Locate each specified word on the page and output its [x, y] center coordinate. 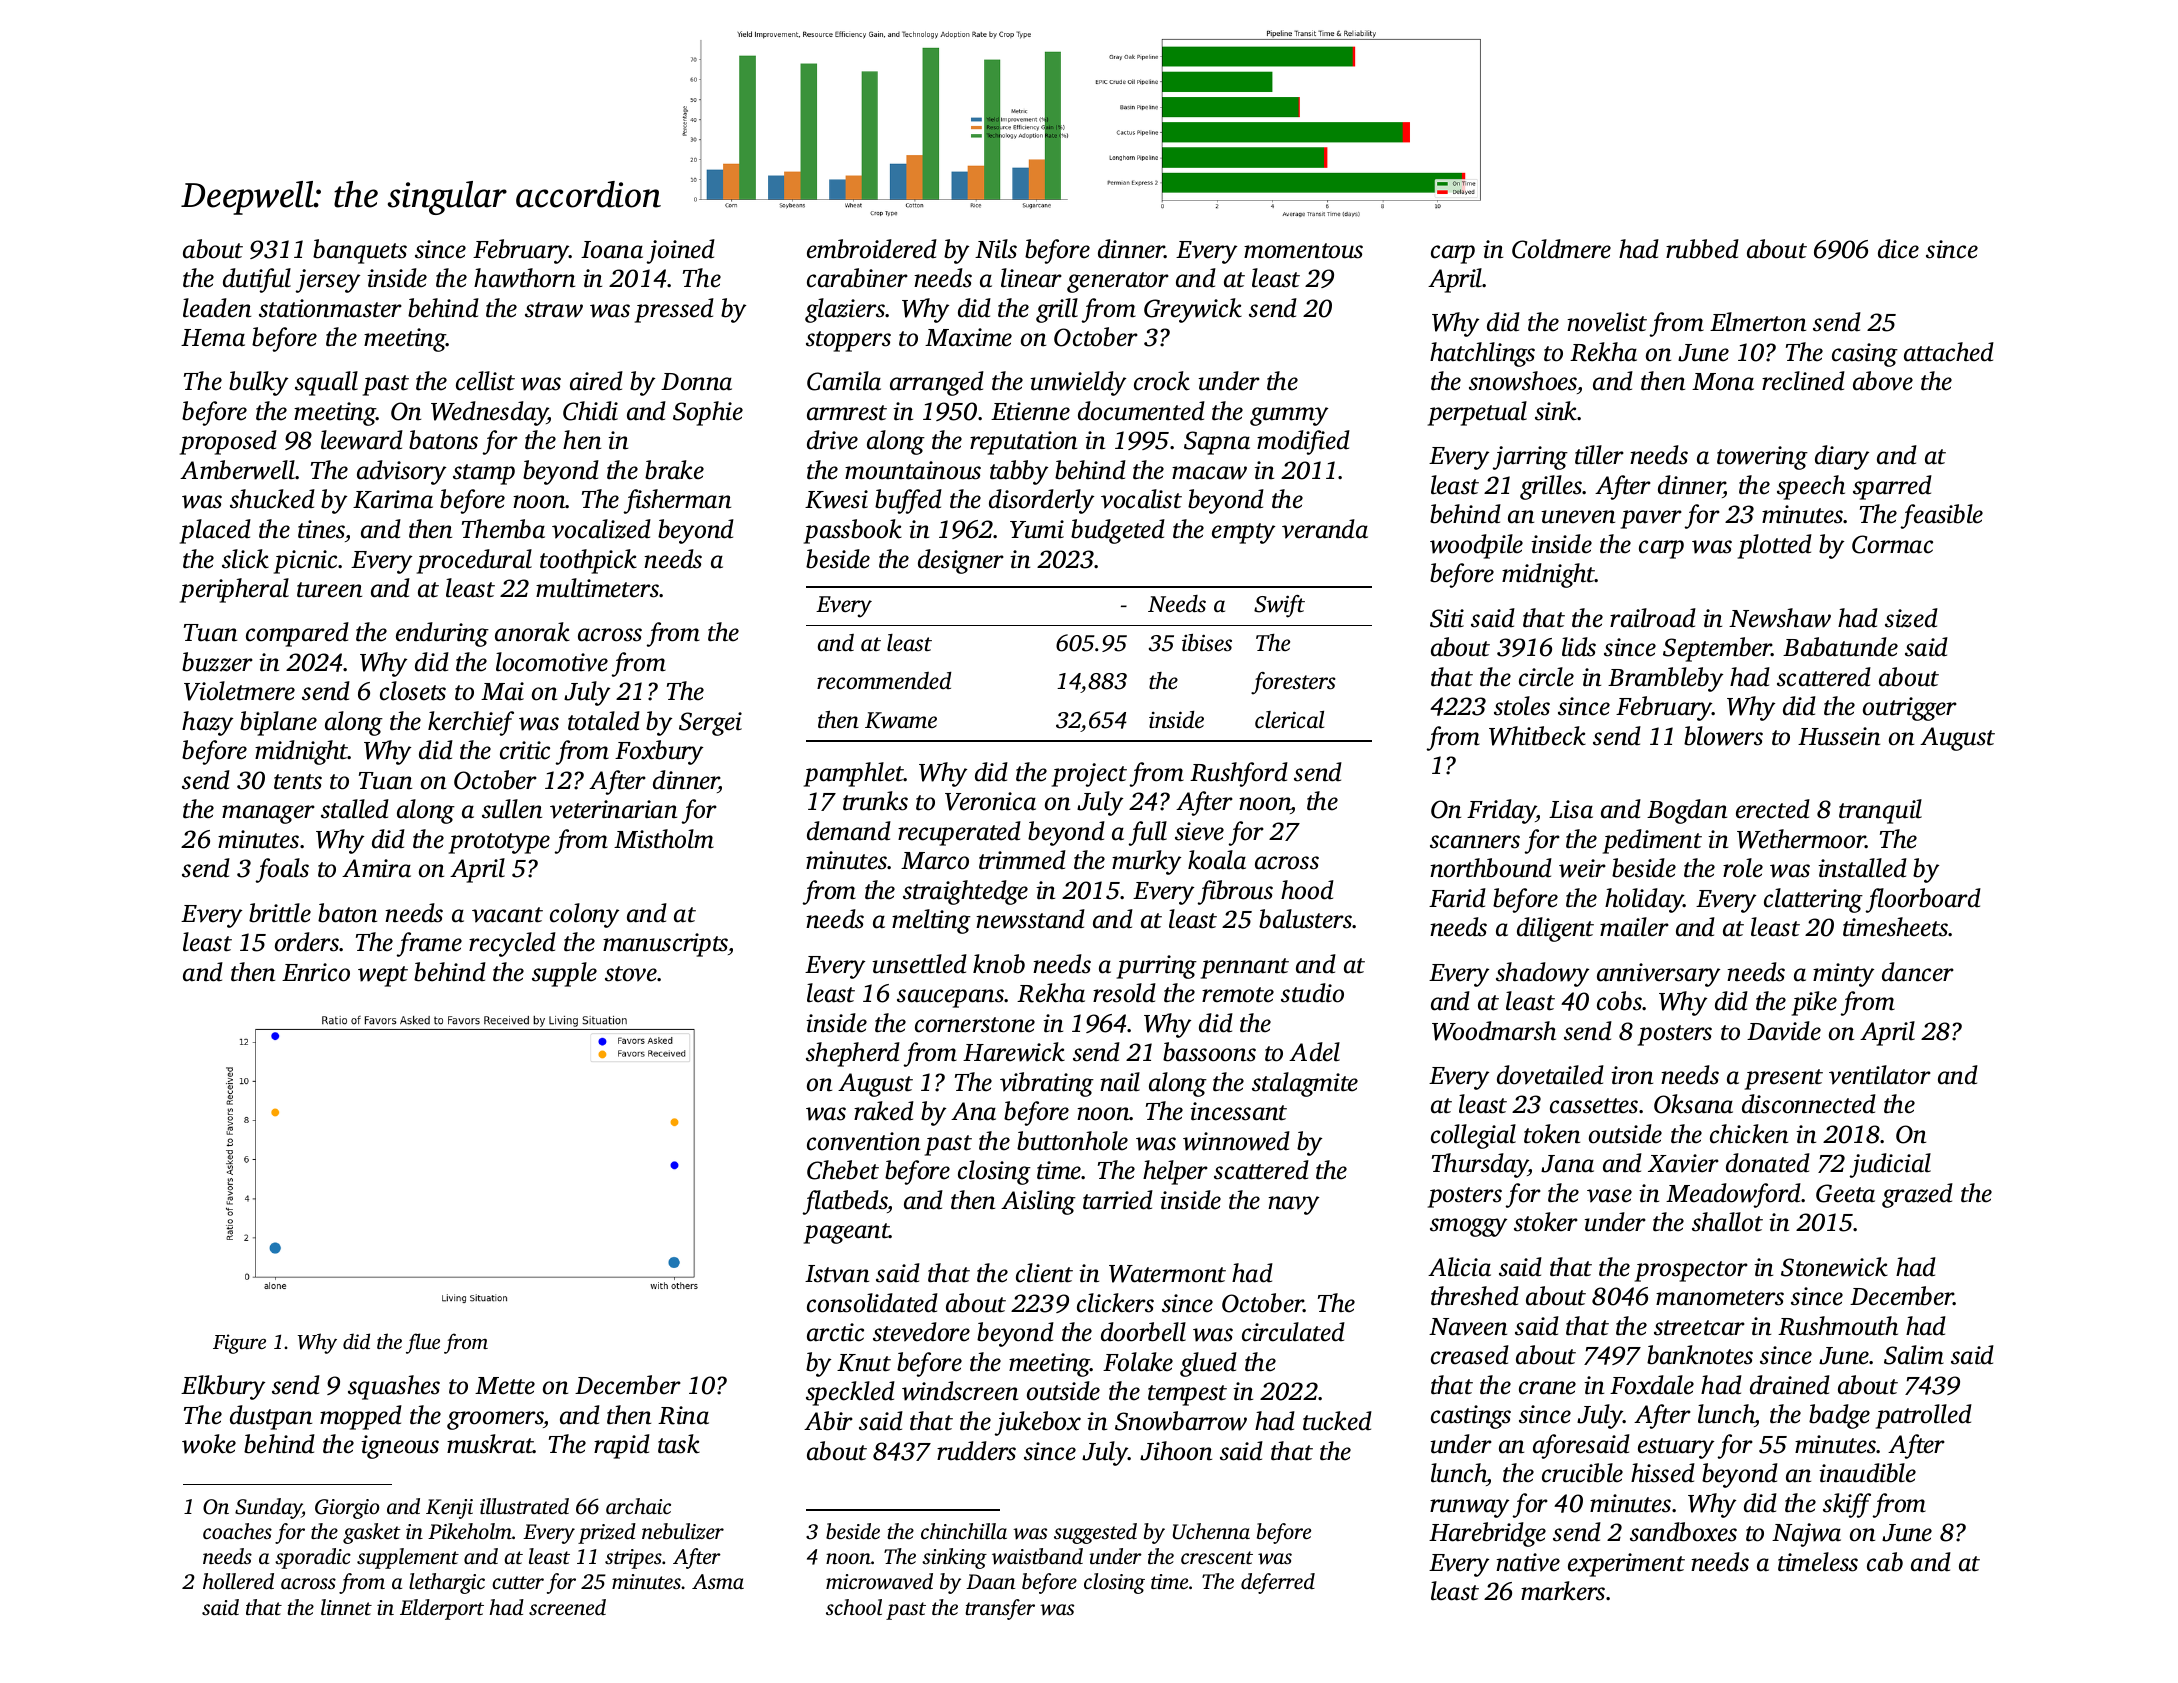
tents [298, 782]
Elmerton [1758, 322]
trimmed [1022, 860]
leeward [362, 440]
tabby [1019, 472]
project [1089, 775]
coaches [237, 1531]
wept [383, 976]
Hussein [1839, 736]
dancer [1918, 972]
